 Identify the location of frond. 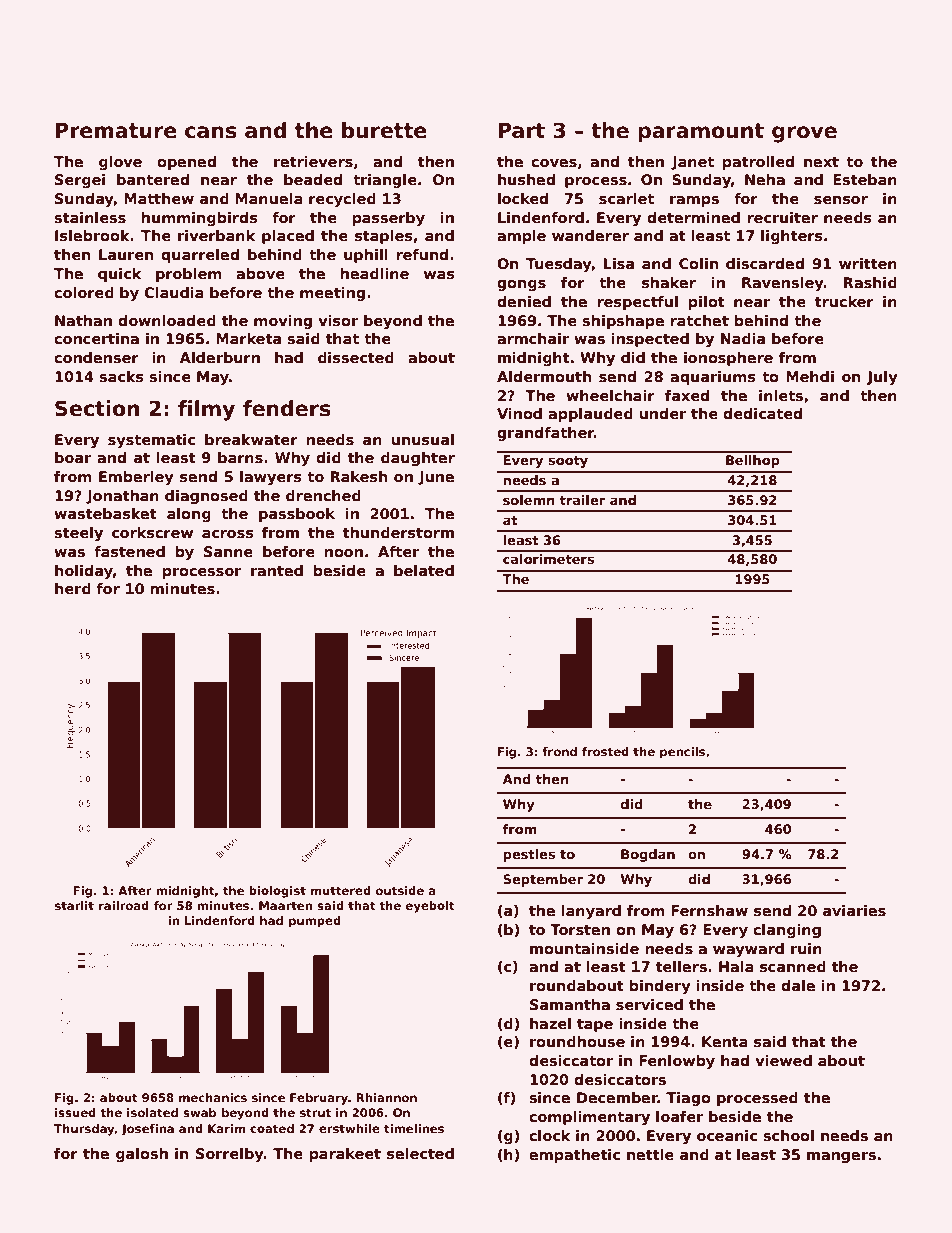
(559, 751).
